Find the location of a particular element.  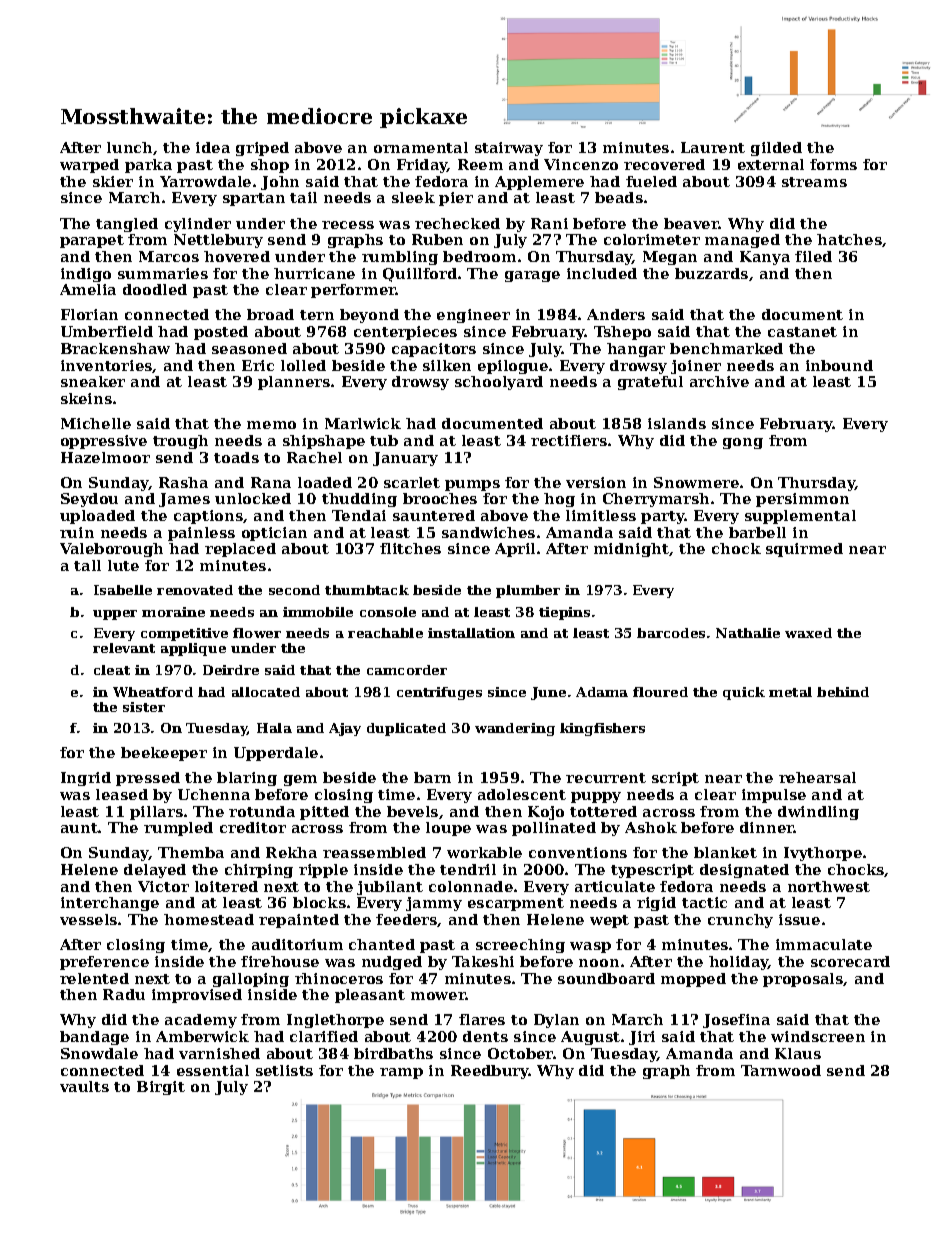

rehearsal is located at coordinates (817, 777).
